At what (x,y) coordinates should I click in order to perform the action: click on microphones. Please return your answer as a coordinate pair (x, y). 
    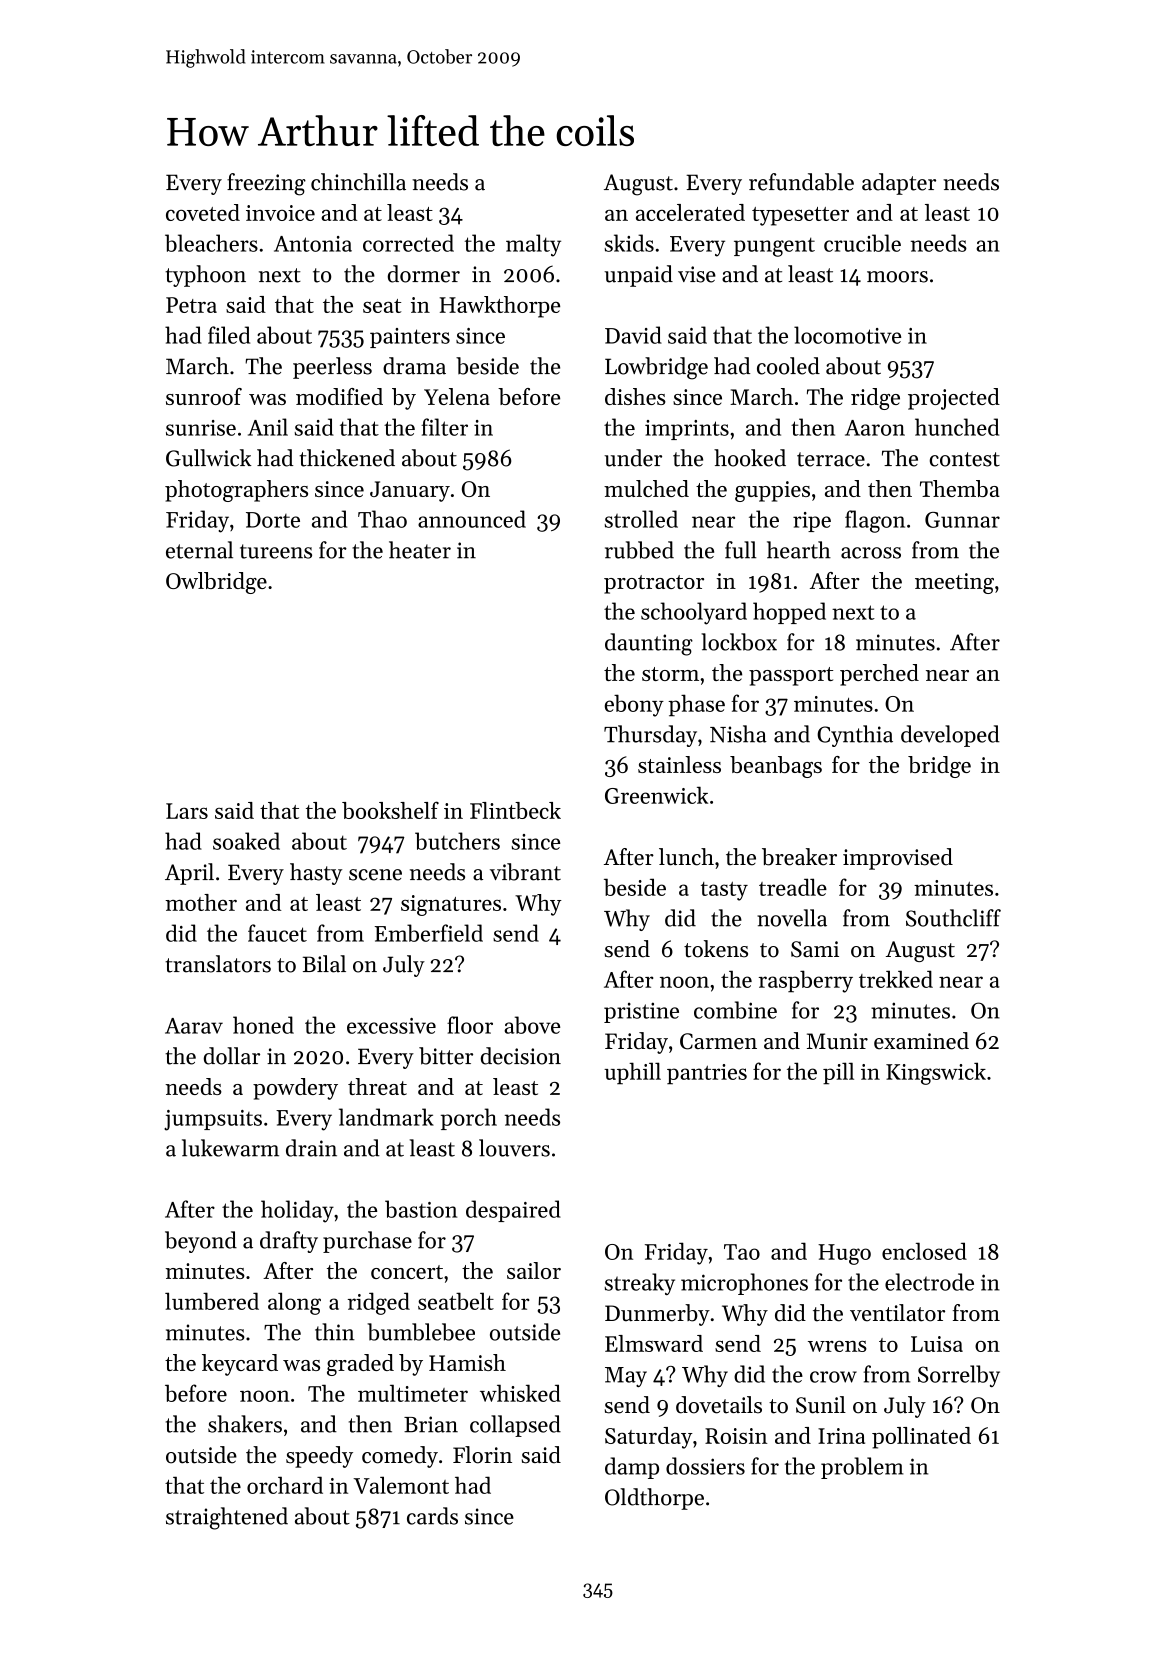
    Looking at the image, I should click on (744, 1284).
